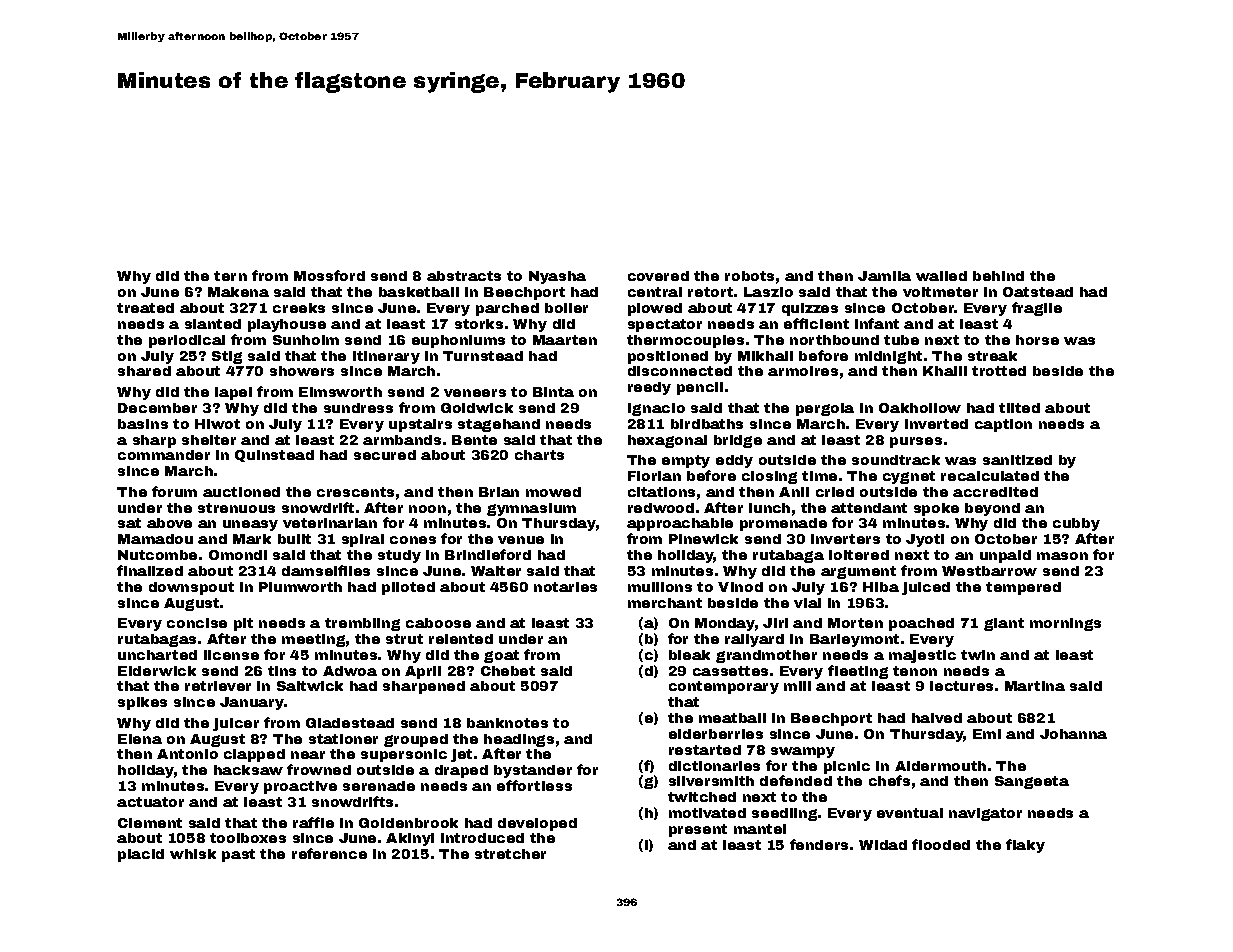 This document has width=1233, height=952. What do you see at coordinates (1032, 782) in the document?
I see `Sangeeta` at bounding box center [1032, 782].
